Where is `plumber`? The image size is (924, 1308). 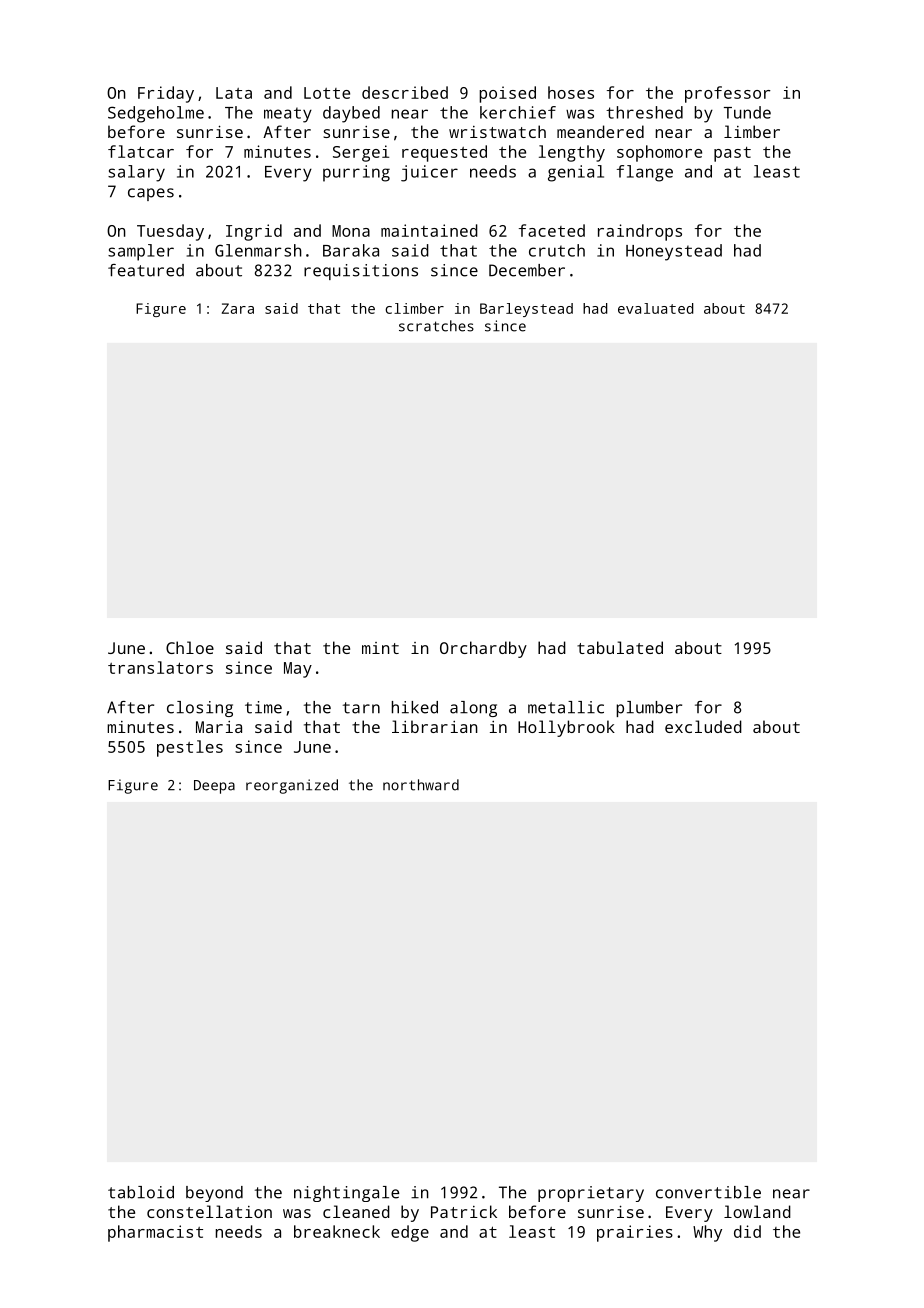
plumber is located at coordinates (649, 709).
